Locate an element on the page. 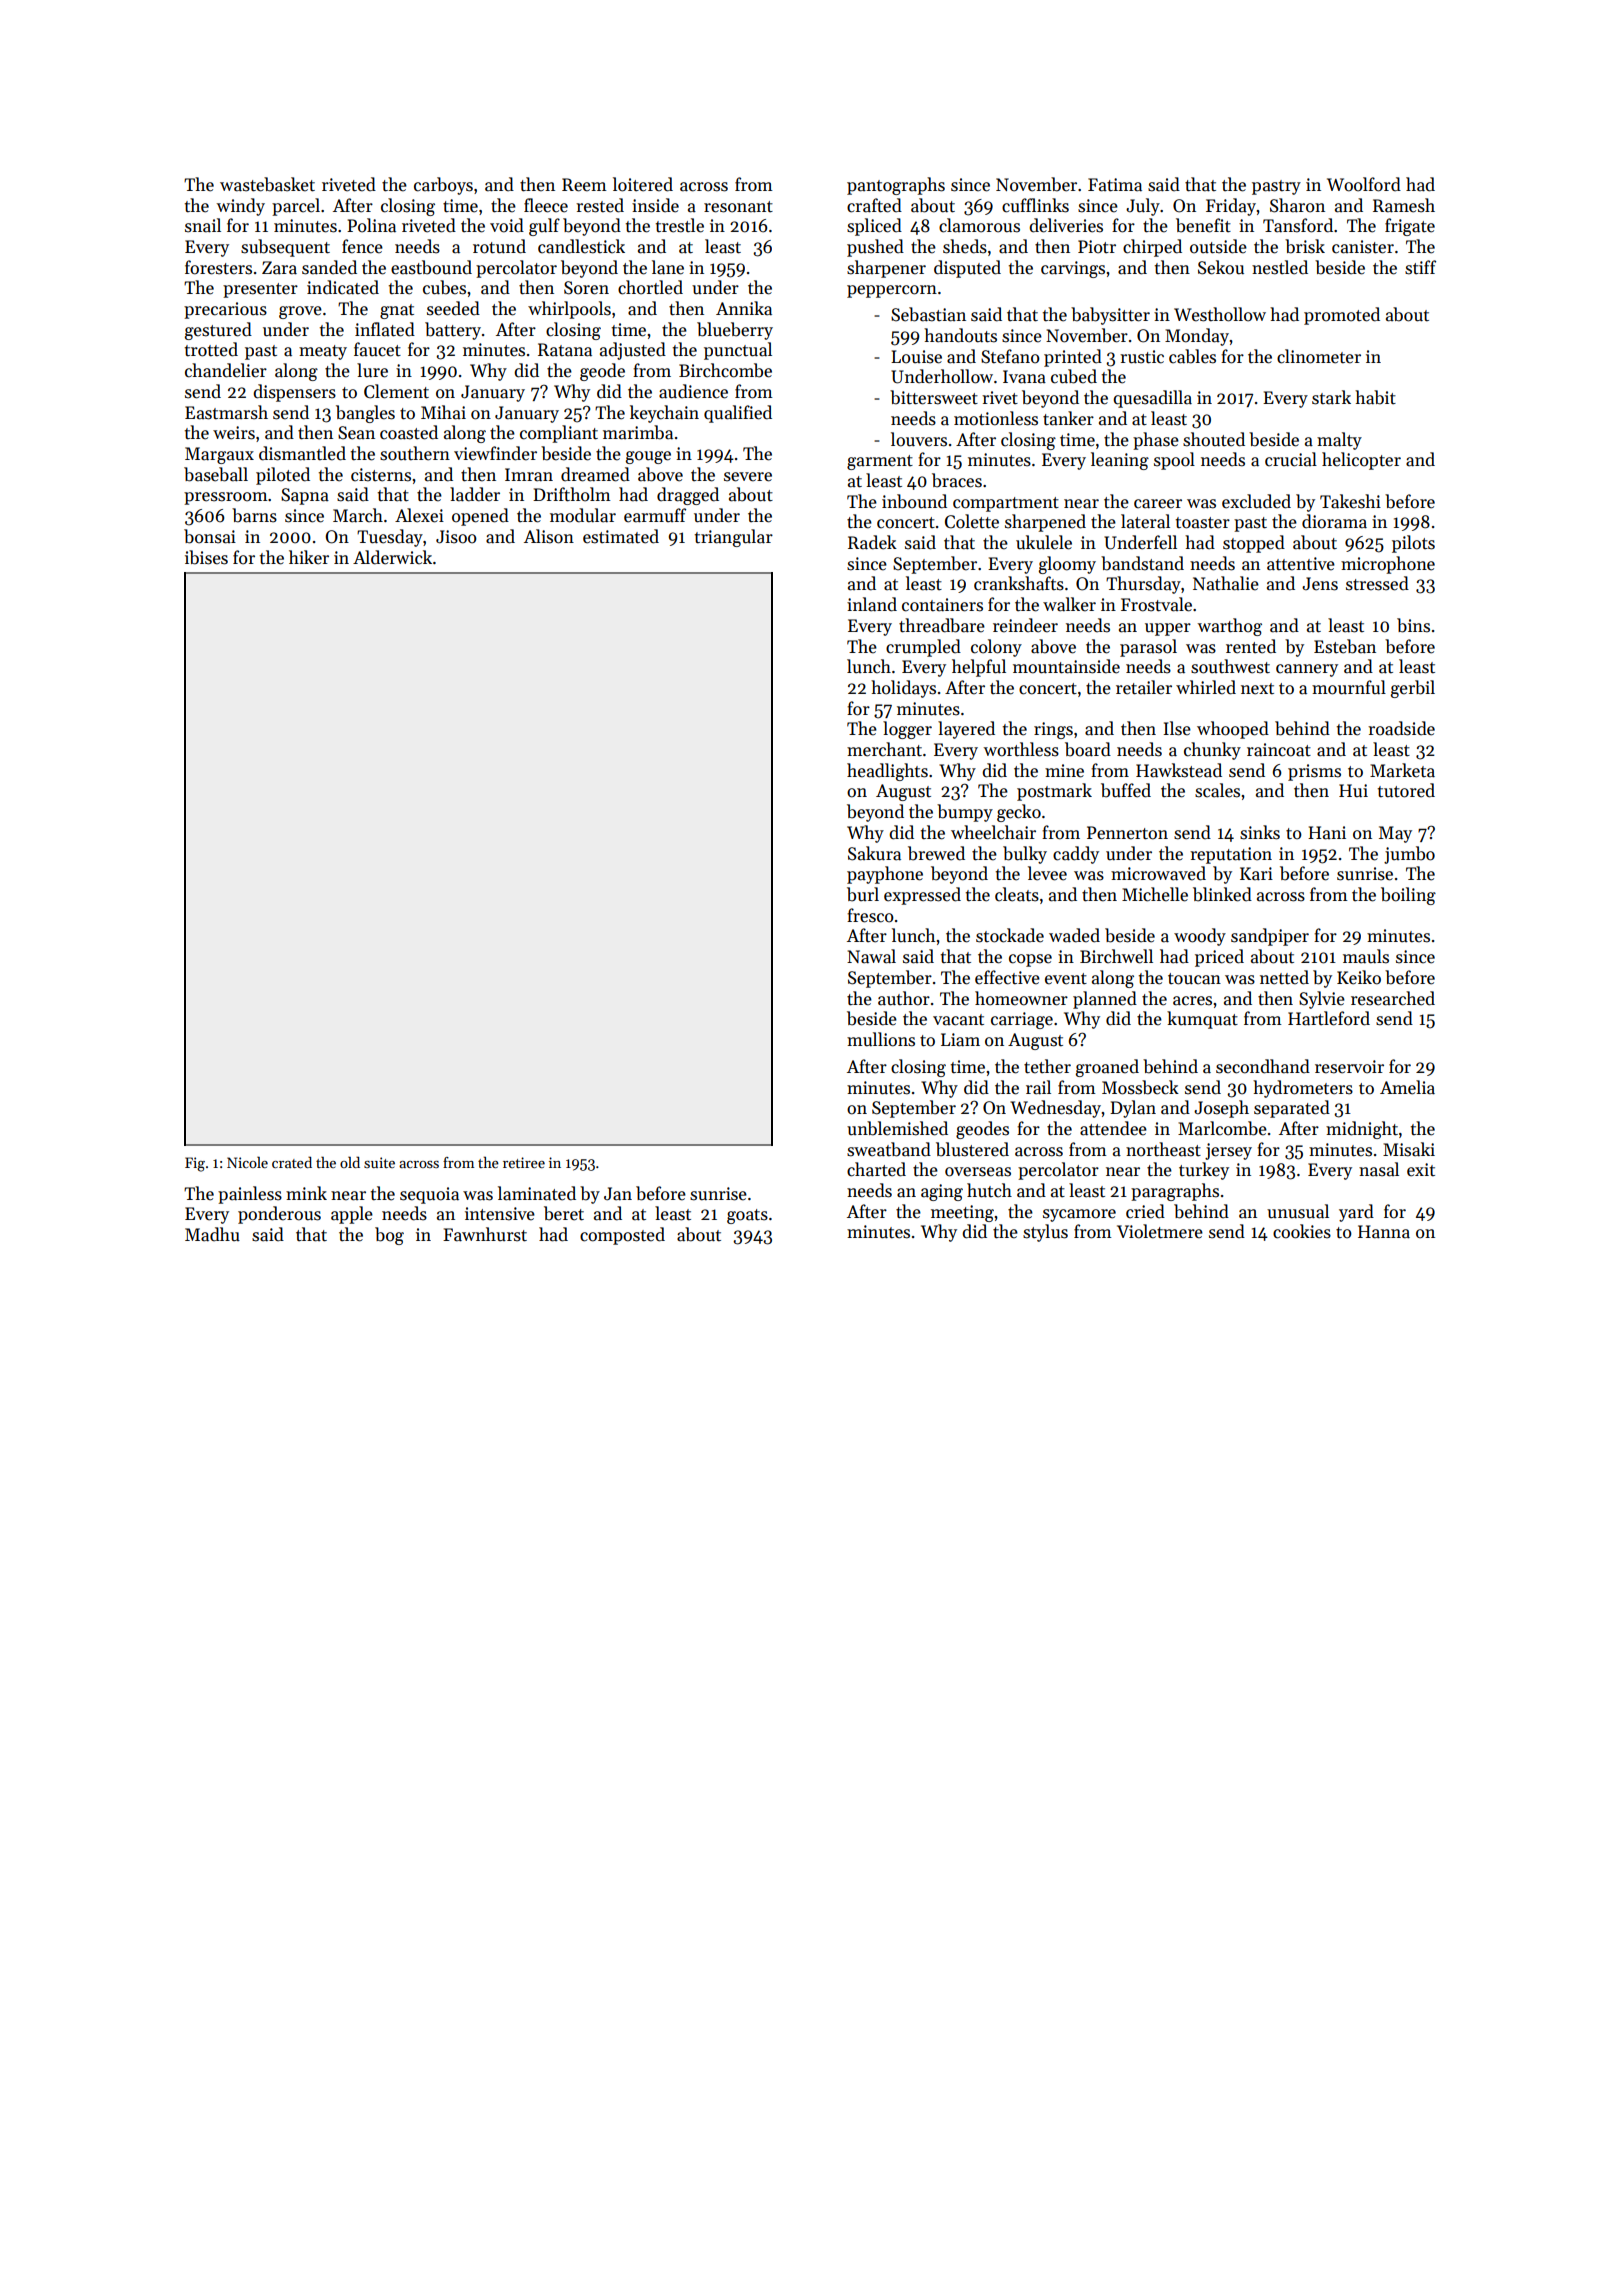  Amelia is located at coordinates (1407, 1087).
